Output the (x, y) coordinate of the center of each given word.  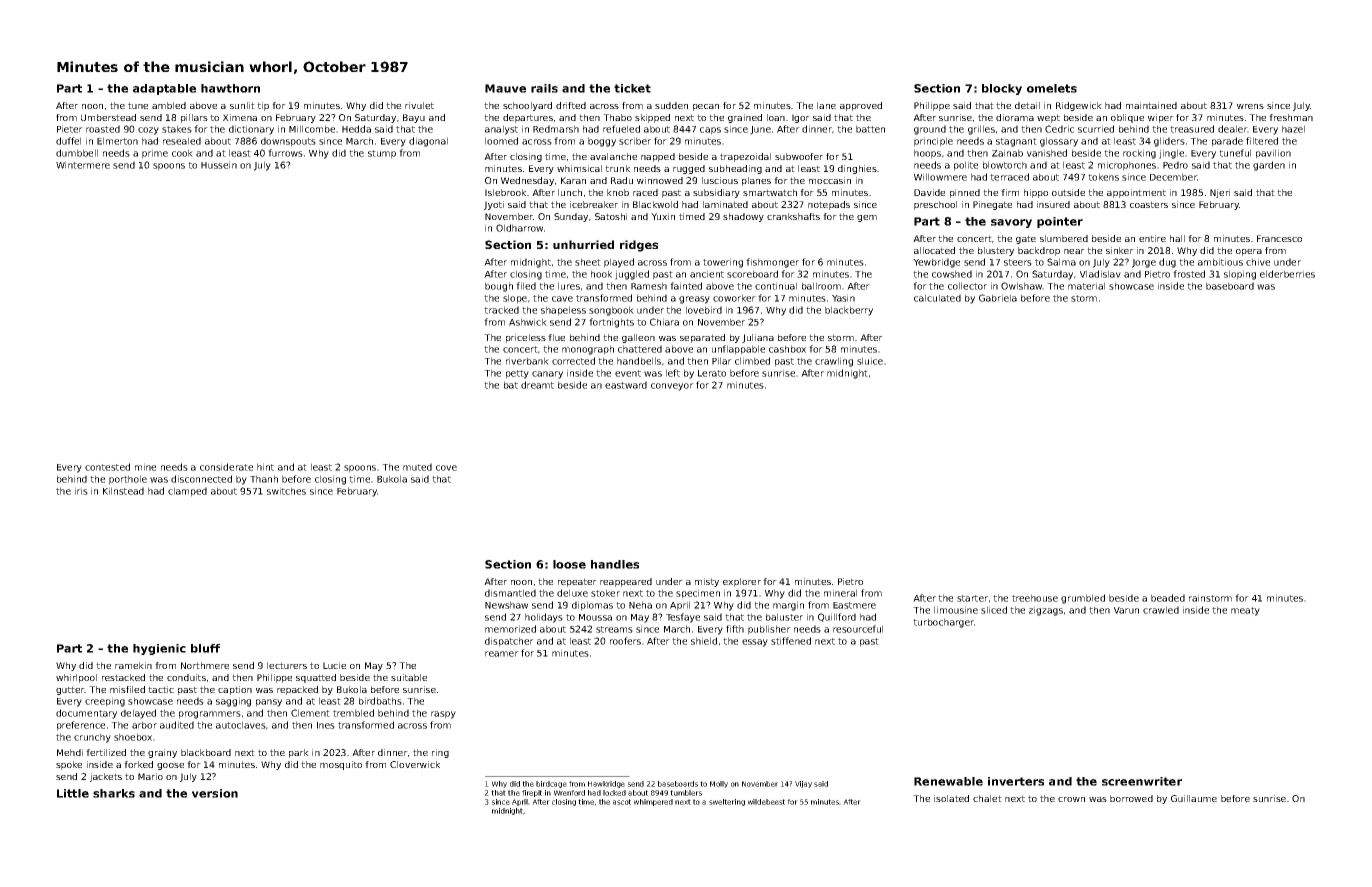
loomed (501, 141)
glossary (1059, 142)
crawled (1161, 610)
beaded (1168, 598)
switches (286, 491)
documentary (86, 714)
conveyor (672, 387)
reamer (502, 654)
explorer (742, 582)
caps (710, 131)
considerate (226, 467)
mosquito (341, 765)
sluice (870, 361)
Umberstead (108, 117)
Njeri (1220, 193)
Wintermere (83, 165)
